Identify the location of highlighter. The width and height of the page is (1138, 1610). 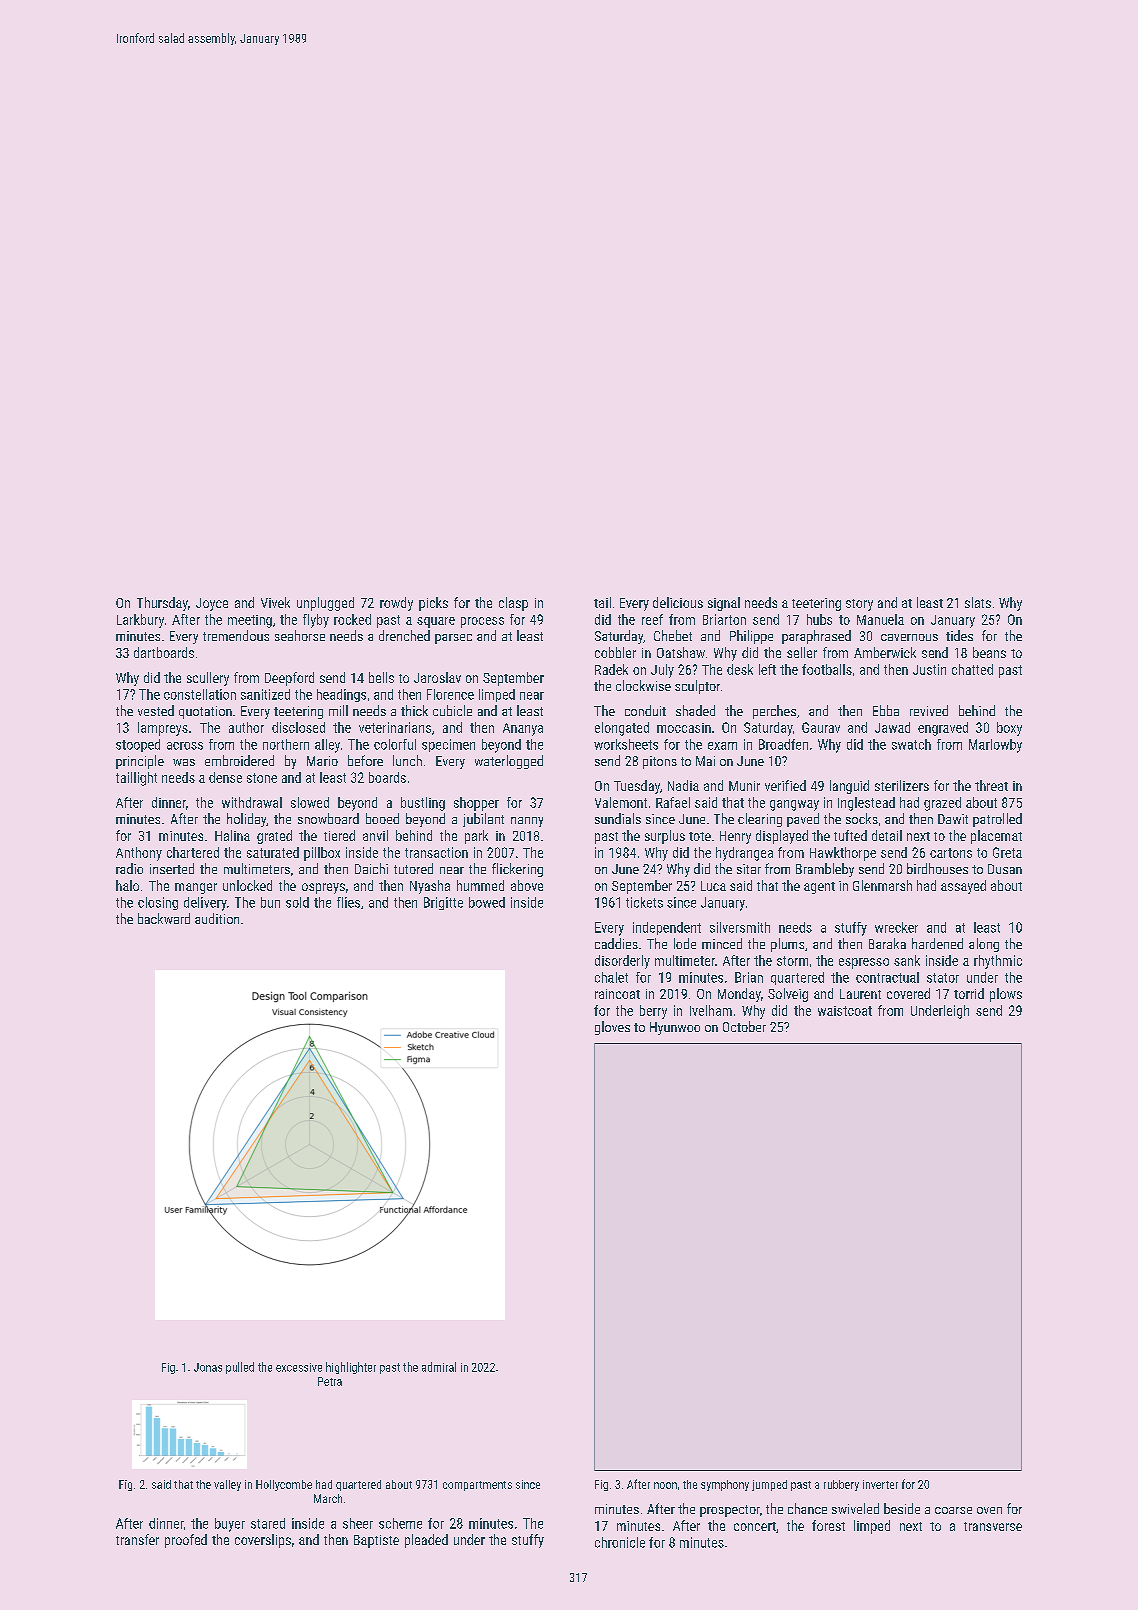
(351, 1368).
